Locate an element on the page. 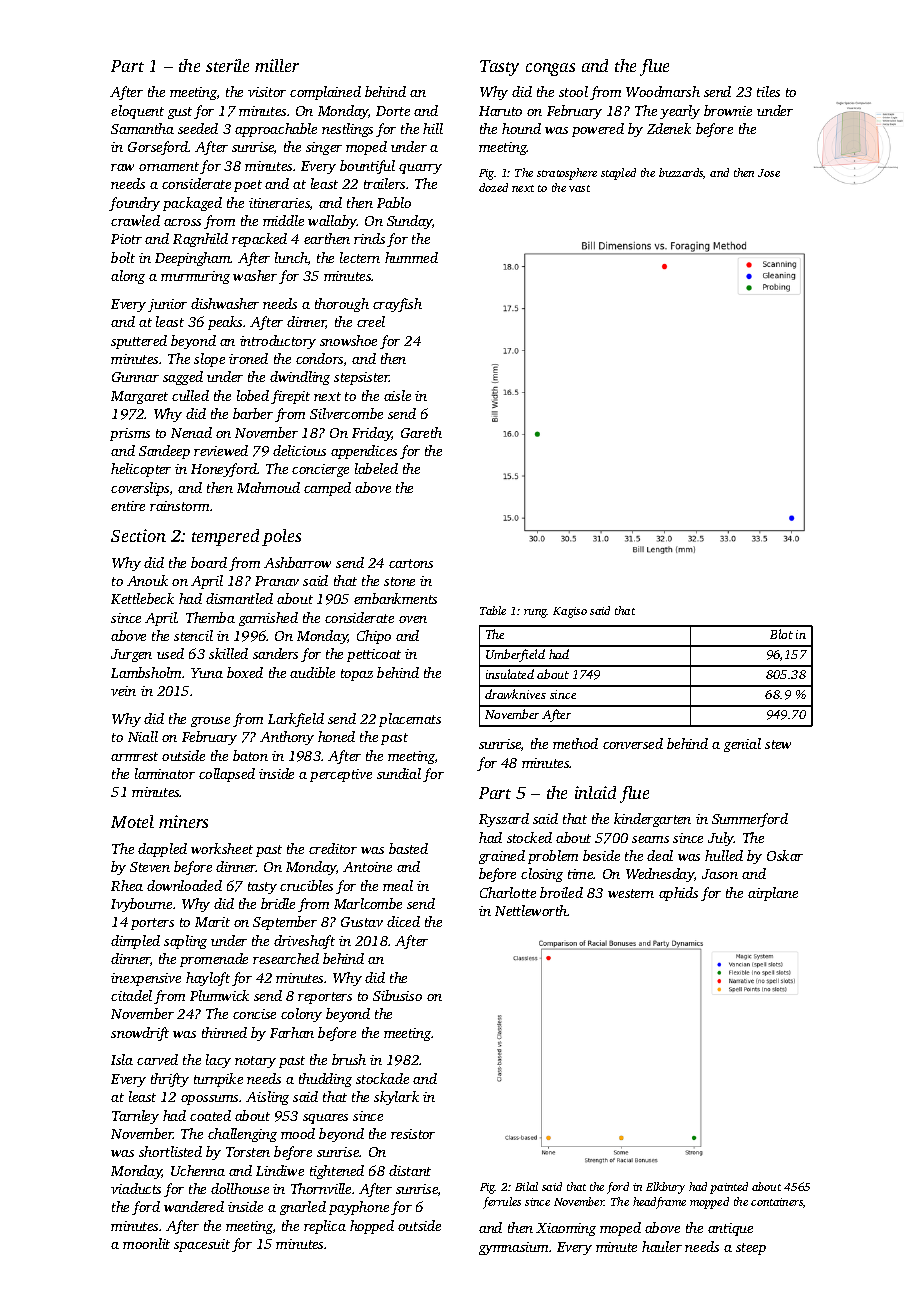 This page has width=924, height=1314. airplane is located at coordinates (773, 894).
